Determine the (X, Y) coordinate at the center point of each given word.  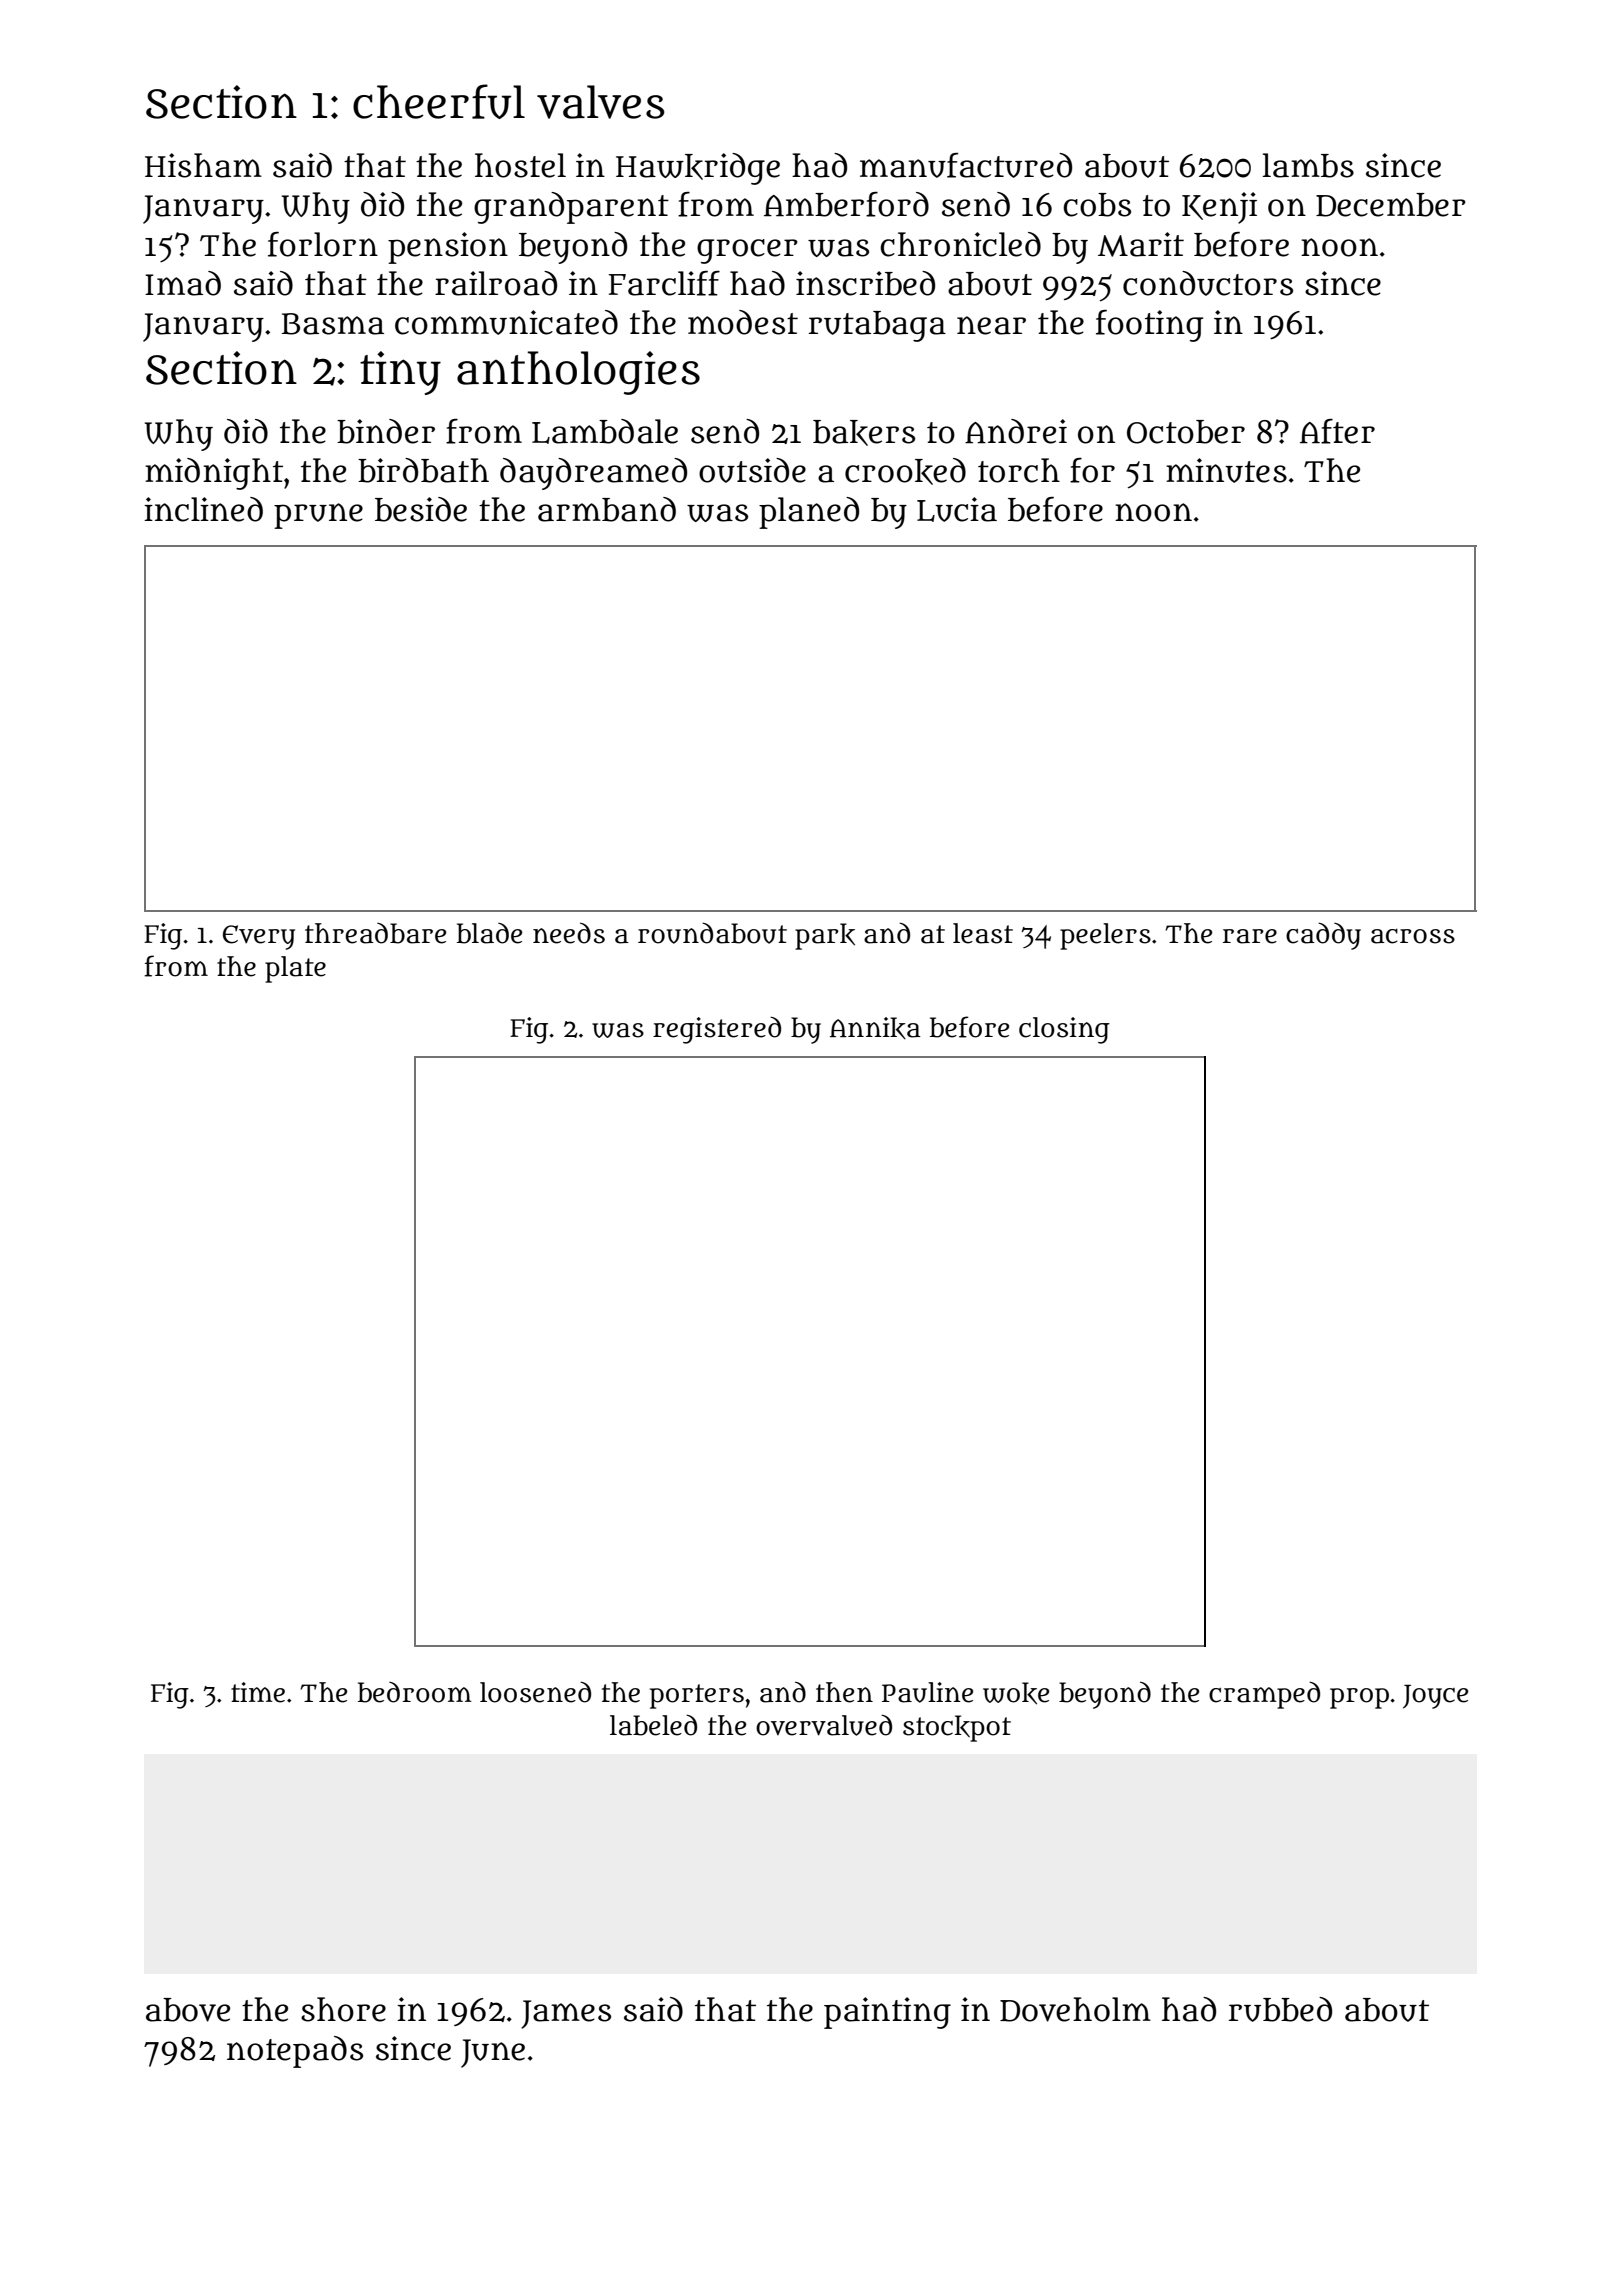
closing (1064, 1030)
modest (743, 322)
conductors (1208, 283)
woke (1016, 1693)
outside (752, 470)
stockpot (957, 1728)
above (188, 2010)
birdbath (423, 470)
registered (717, 1030)
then (844, 1692)
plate (295, 969)
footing (1149, 326)
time (258, 1692)
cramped (1264, 1695)
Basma (333, 324)
